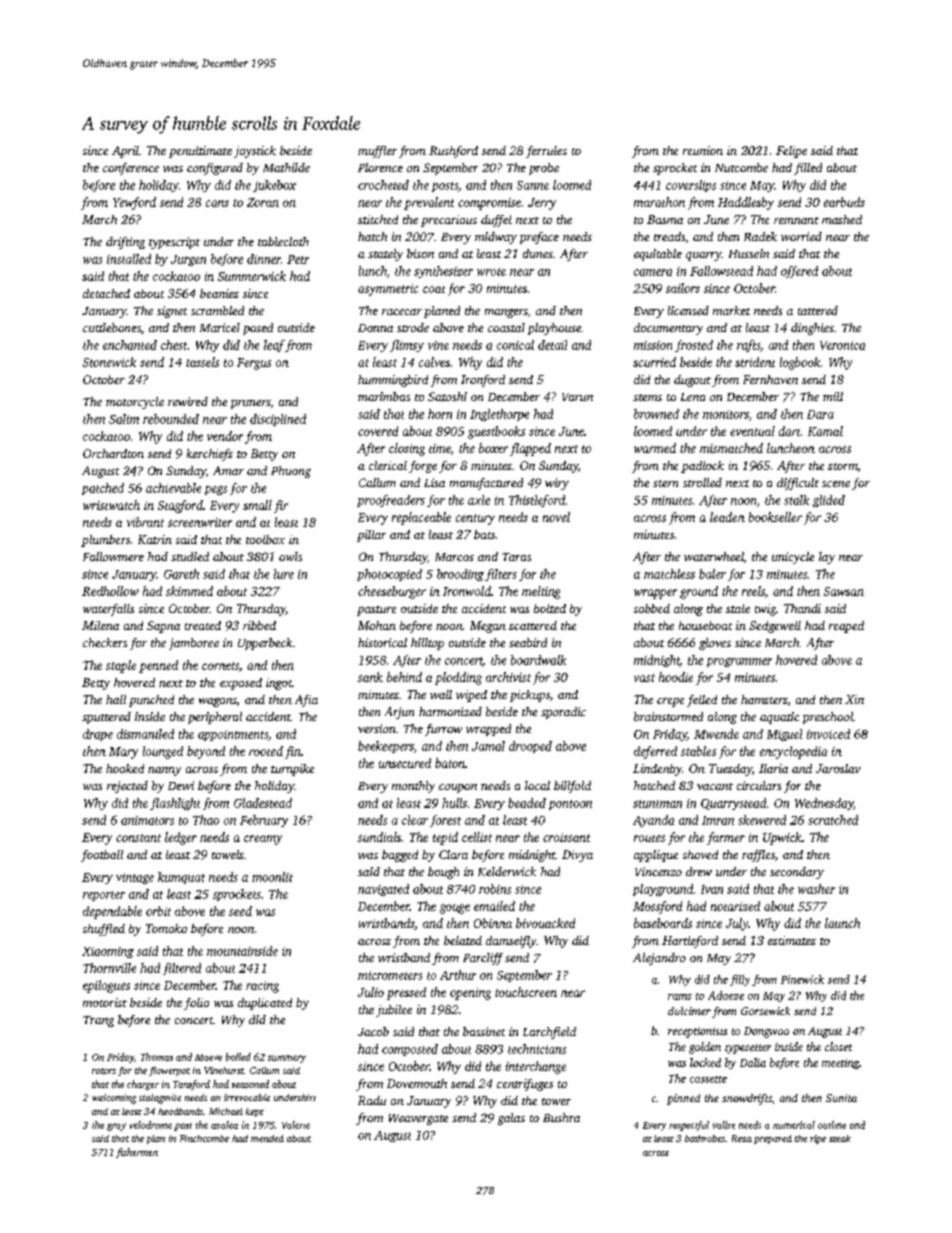 This image has height=1233, width=952. Describe the element at coordinates (467, 591) in the image. I see `Ironwold` at that location.
